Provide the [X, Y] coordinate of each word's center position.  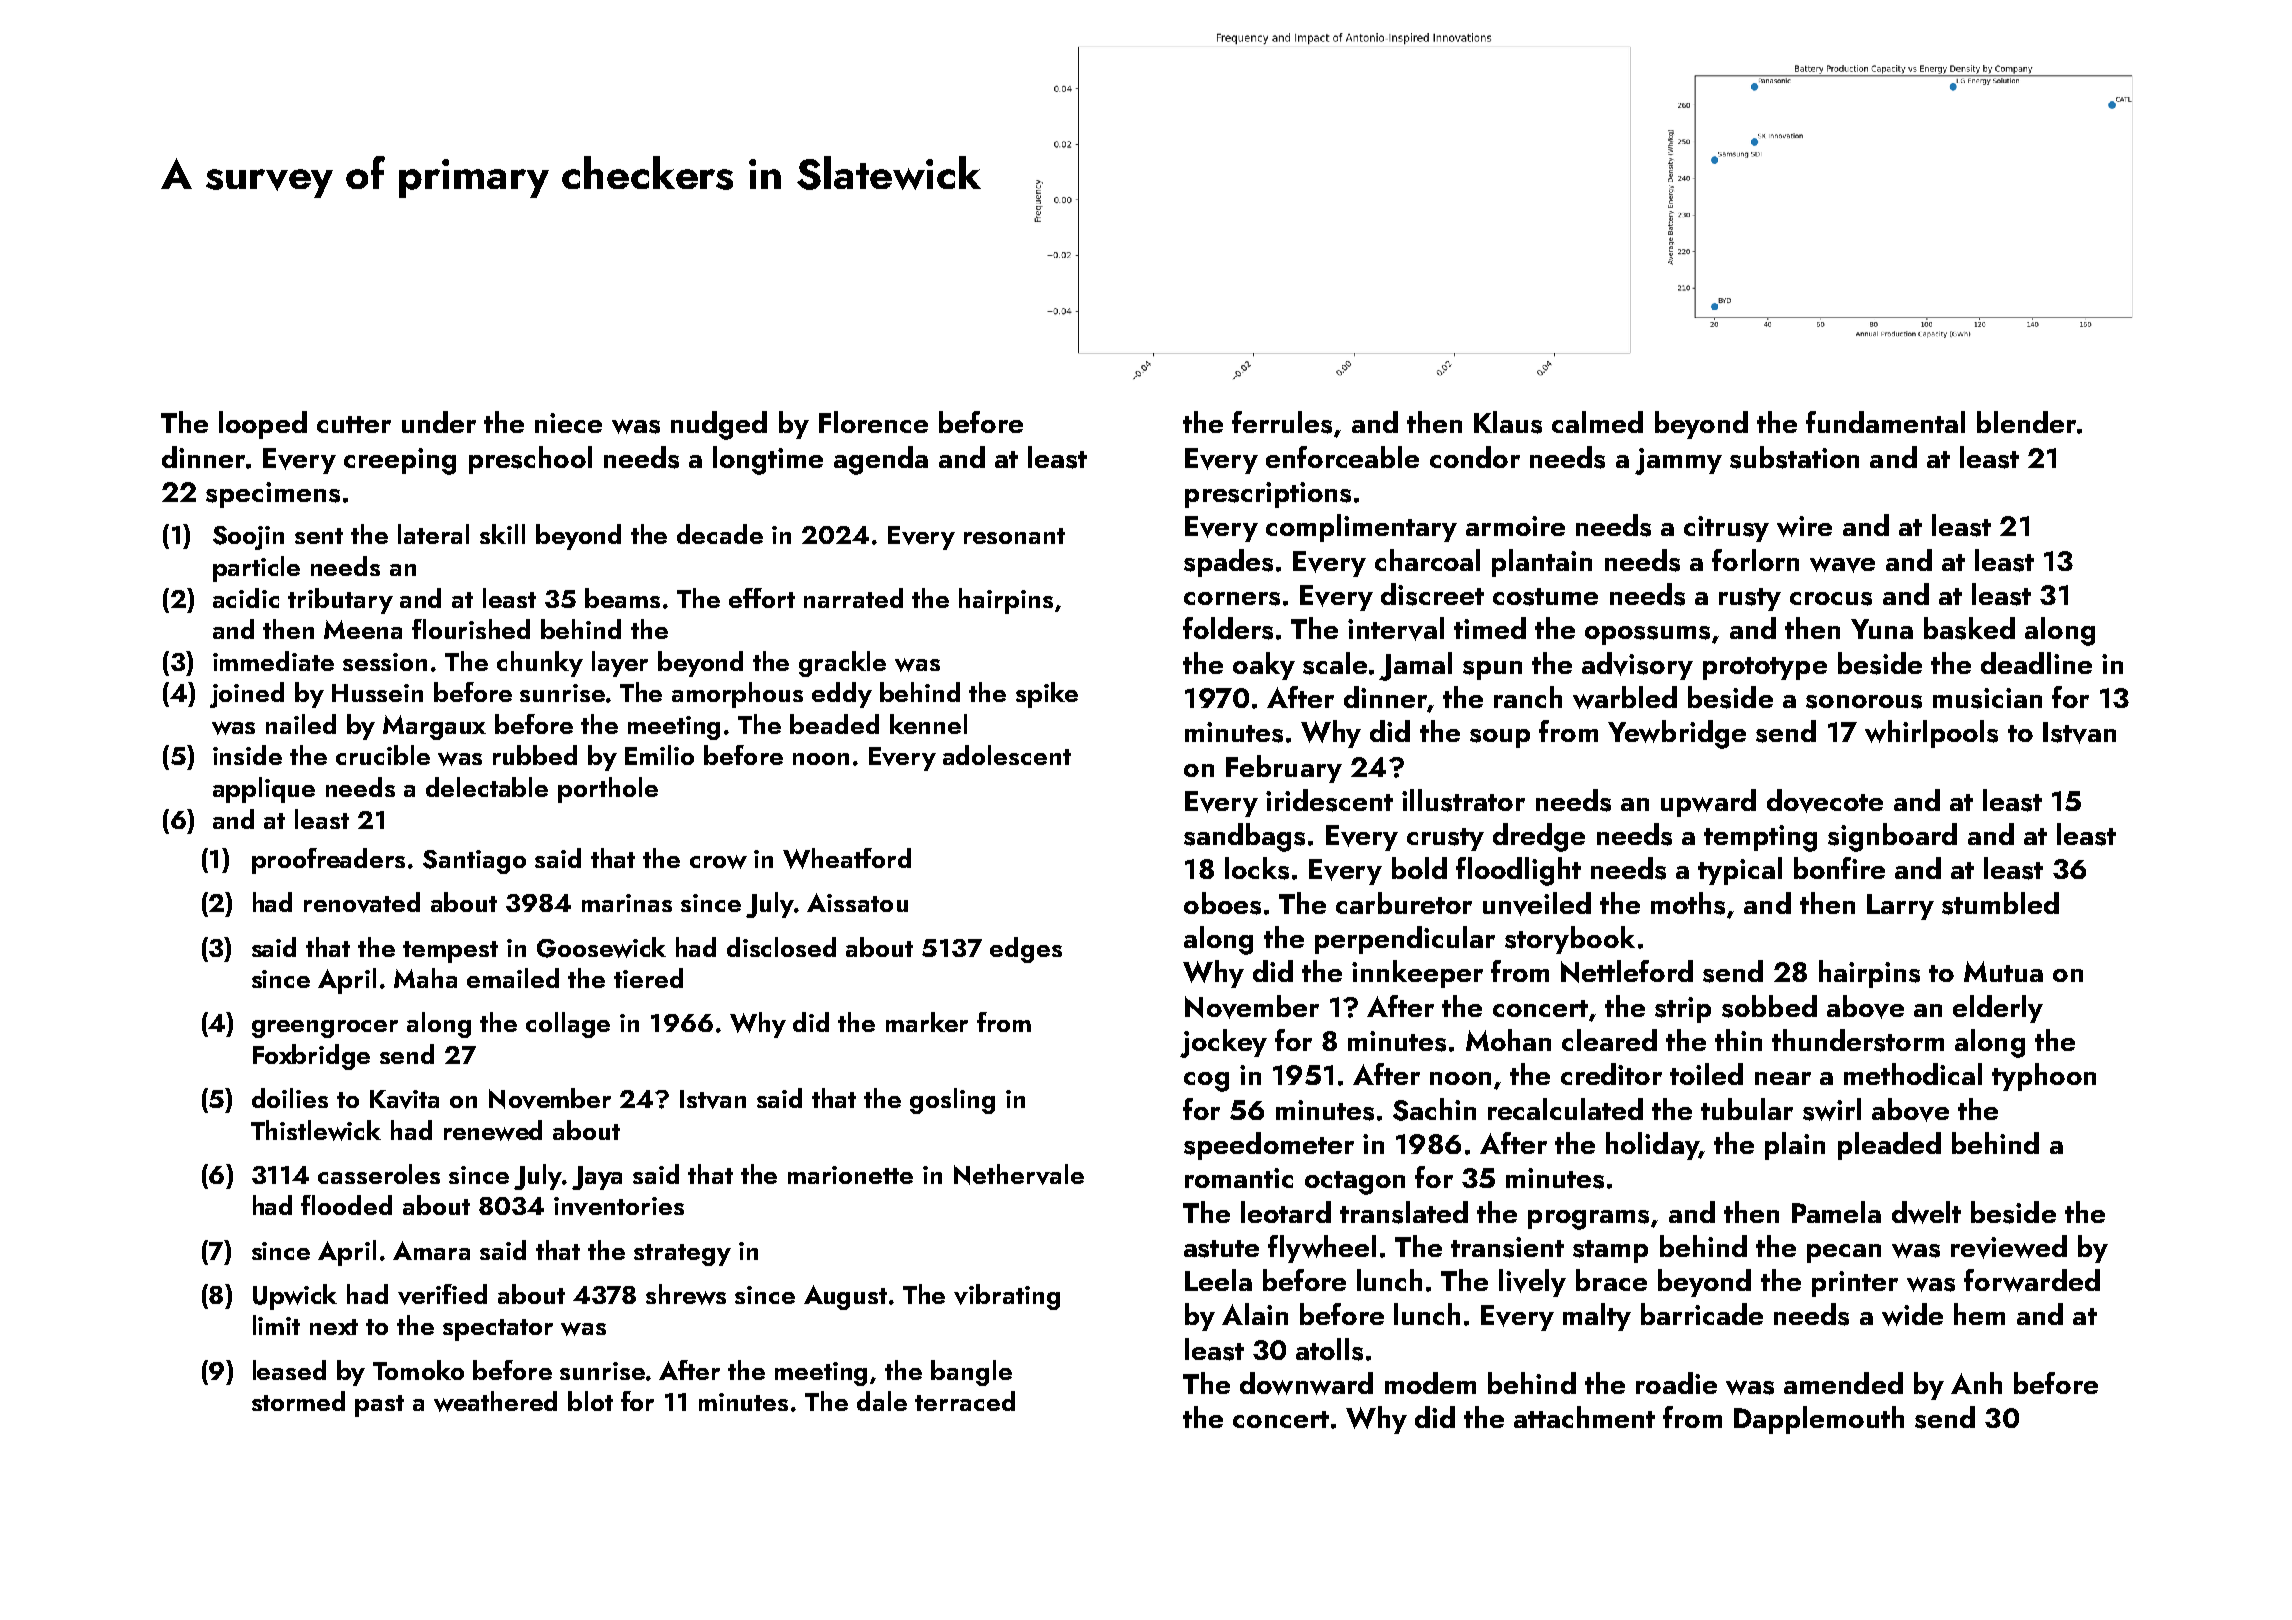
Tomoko [418, 1370]
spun [1492, 670]
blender [2026, 422]
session [385, 662]
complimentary [1361, 528]
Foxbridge [311, 1057]
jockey [1223, 1043]
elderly [1998, 1009]
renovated [362, 902]
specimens [273, 495]
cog [1206, 1082]
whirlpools [1931, 734]
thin [1738, 1040]
